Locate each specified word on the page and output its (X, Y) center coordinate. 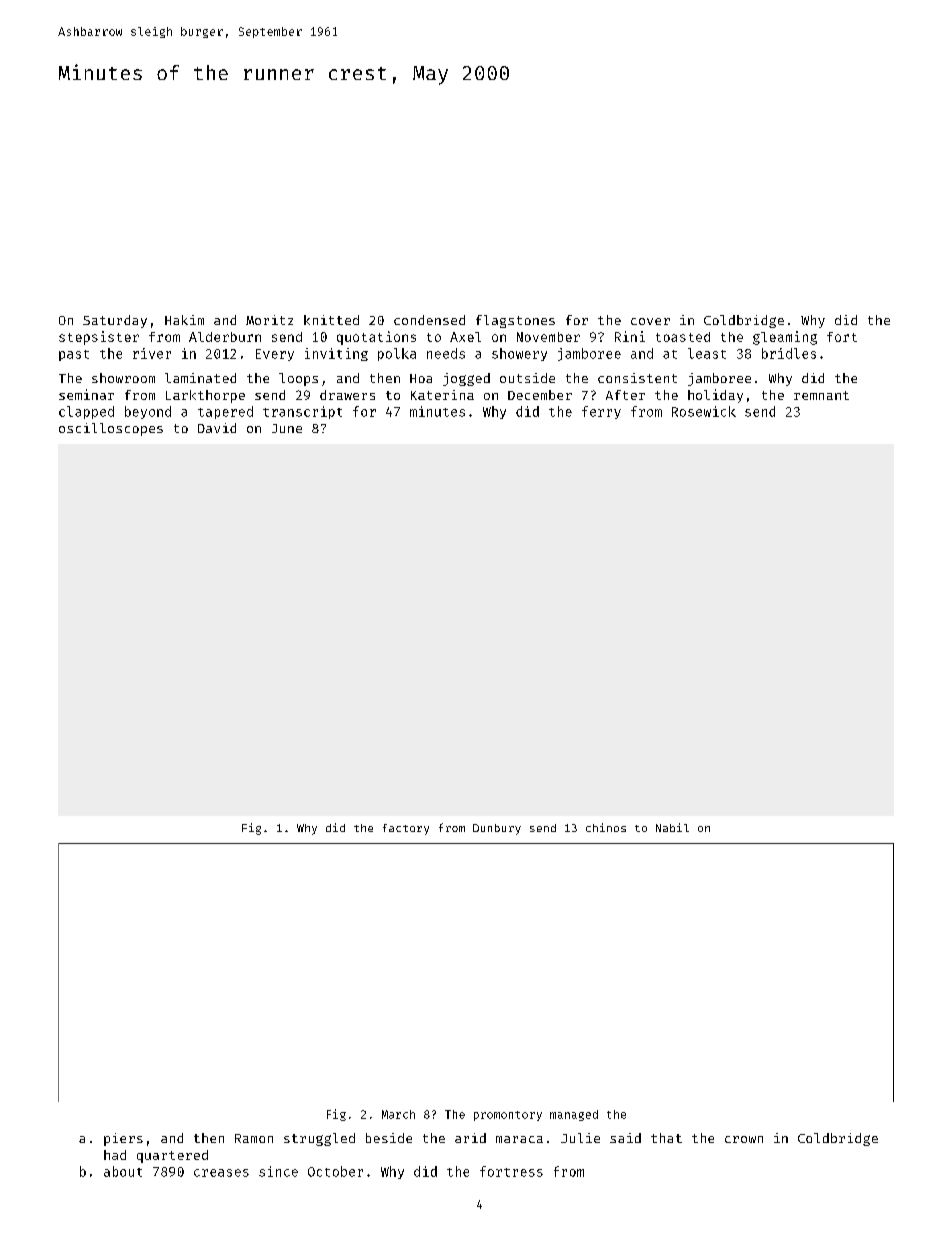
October (335, 1171)
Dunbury (497, 829)
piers (123, 1139)
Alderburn (225, 337)
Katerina (442, 395)
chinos (606, 827)
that (666, 1138)
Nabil (672, 827)
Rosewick (704, 411)
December (540, 395)
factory (406, 829)
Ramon (254, 1138)
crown (744, 1139)
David (217, 428)
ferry (601, 412)
